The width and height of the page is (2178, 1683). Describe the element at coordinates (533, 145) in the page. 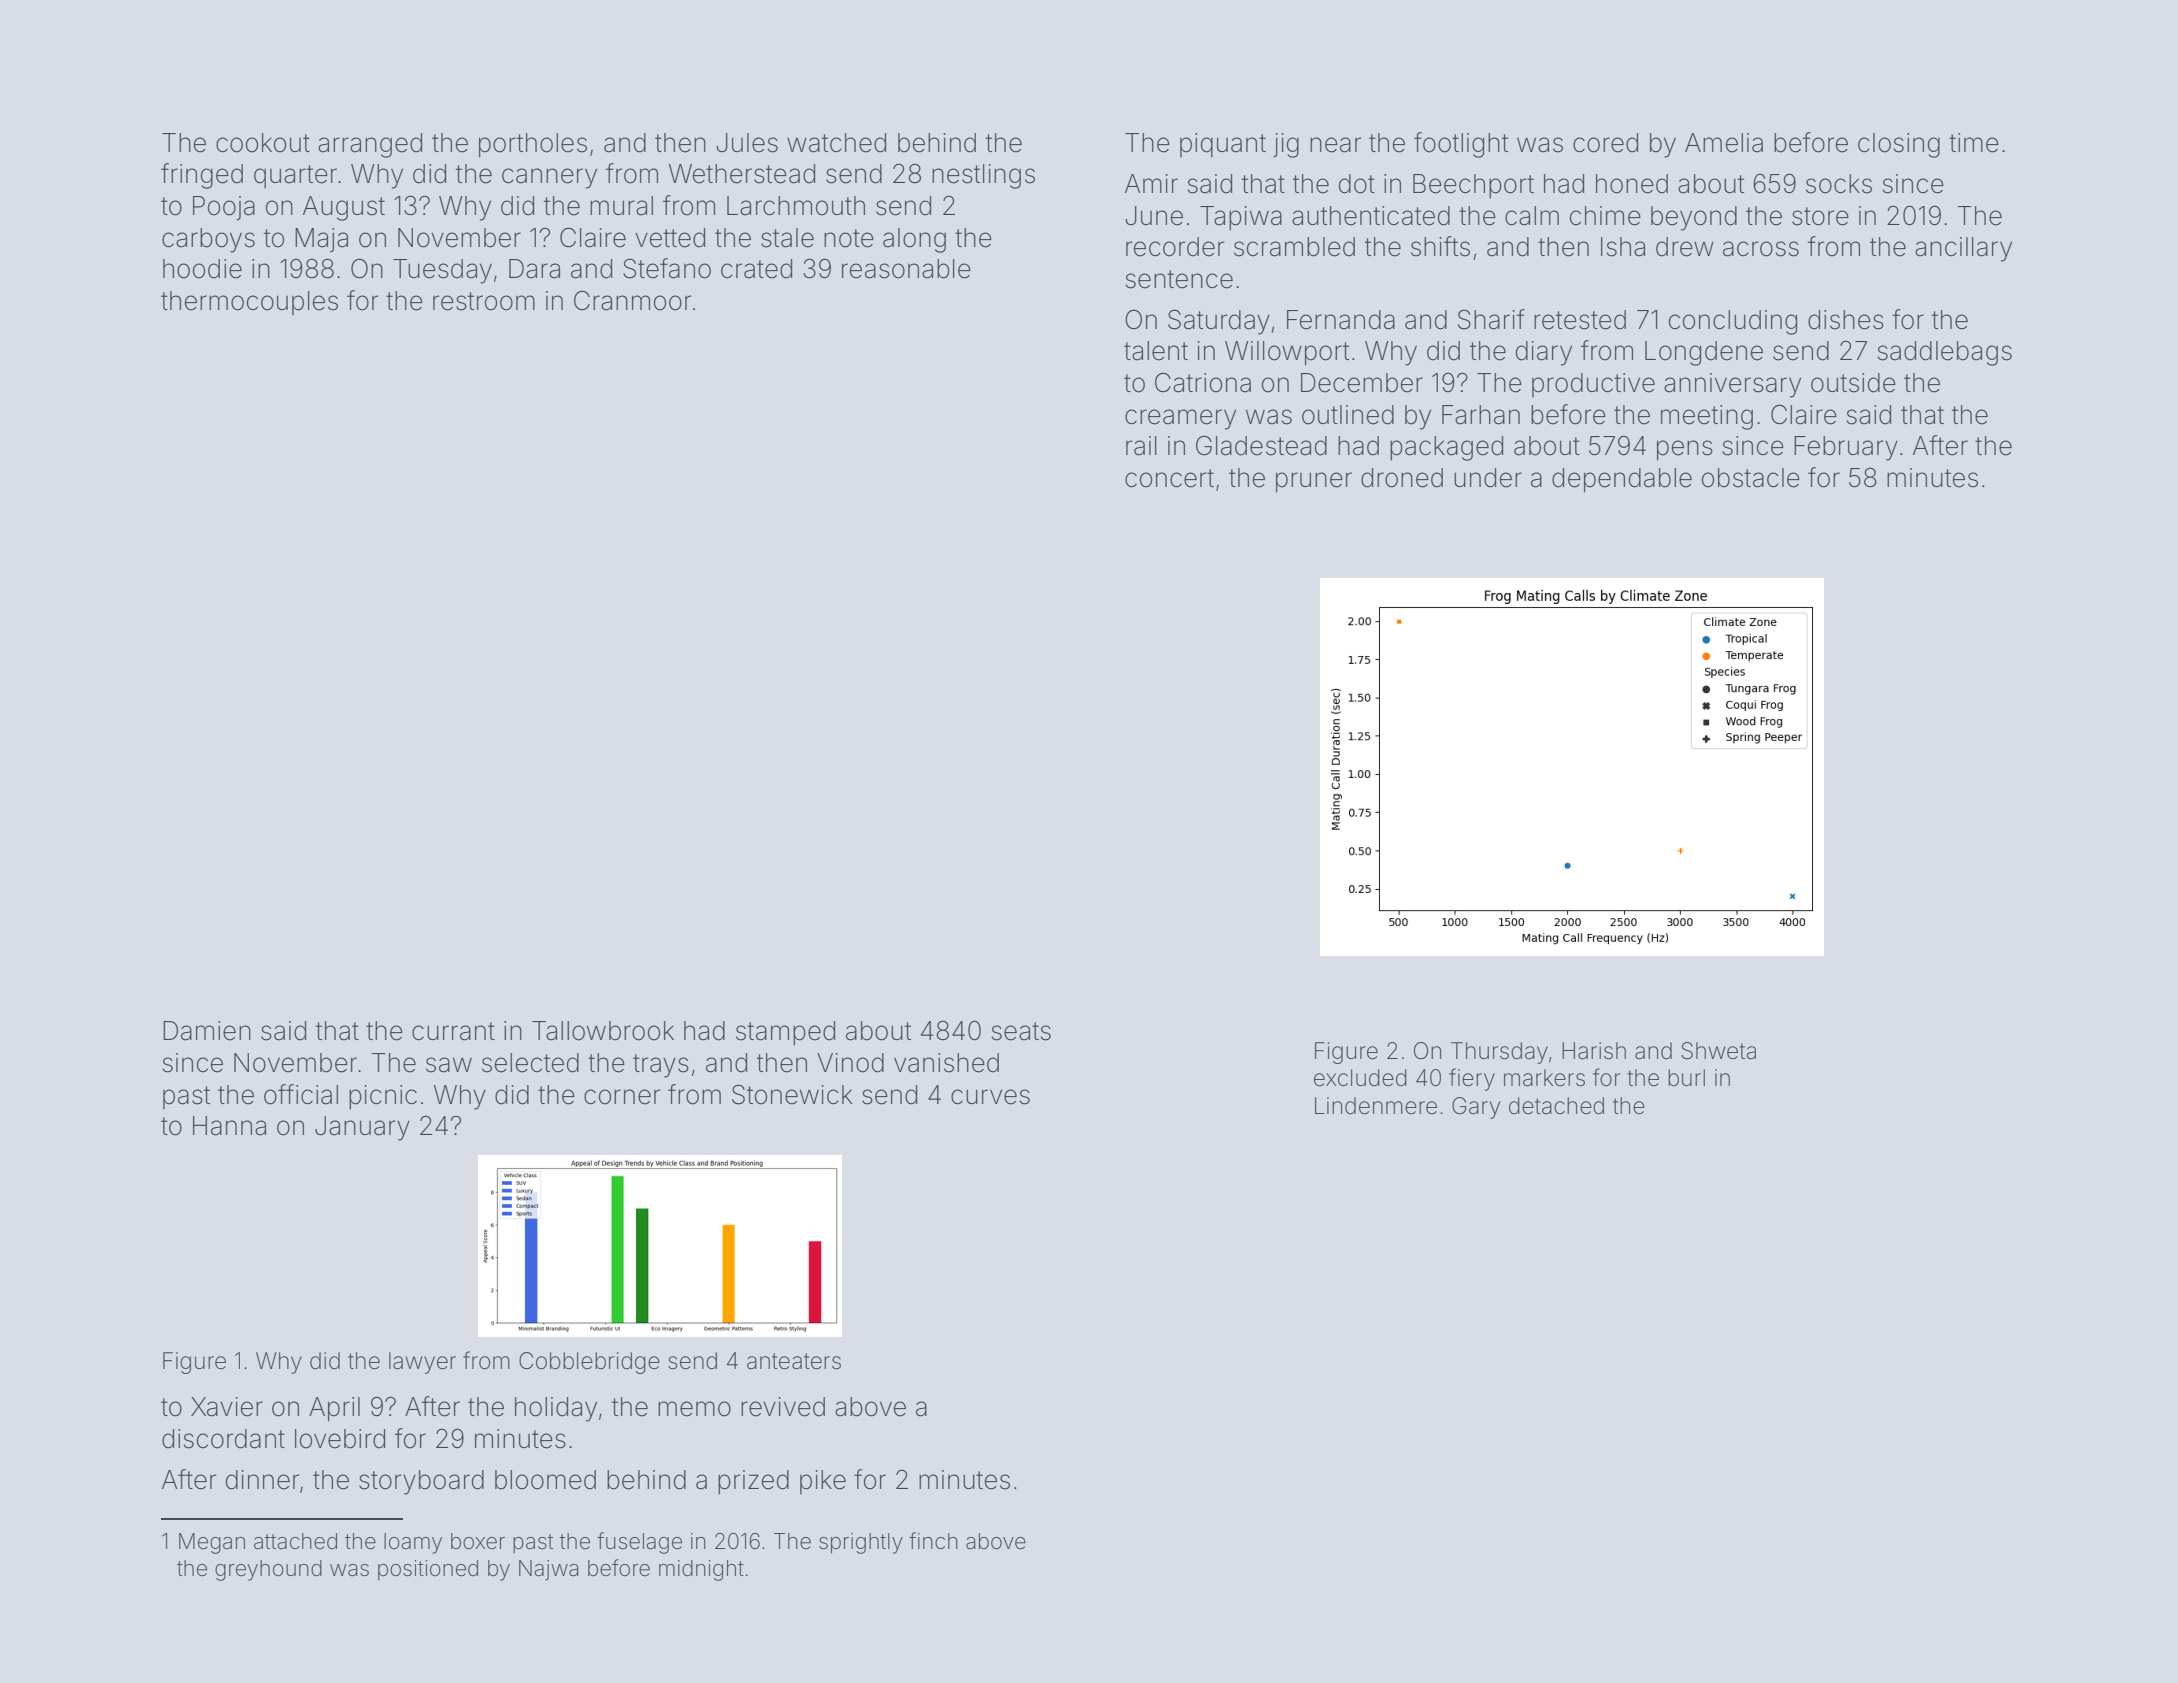

I see `portholes` at that location.
